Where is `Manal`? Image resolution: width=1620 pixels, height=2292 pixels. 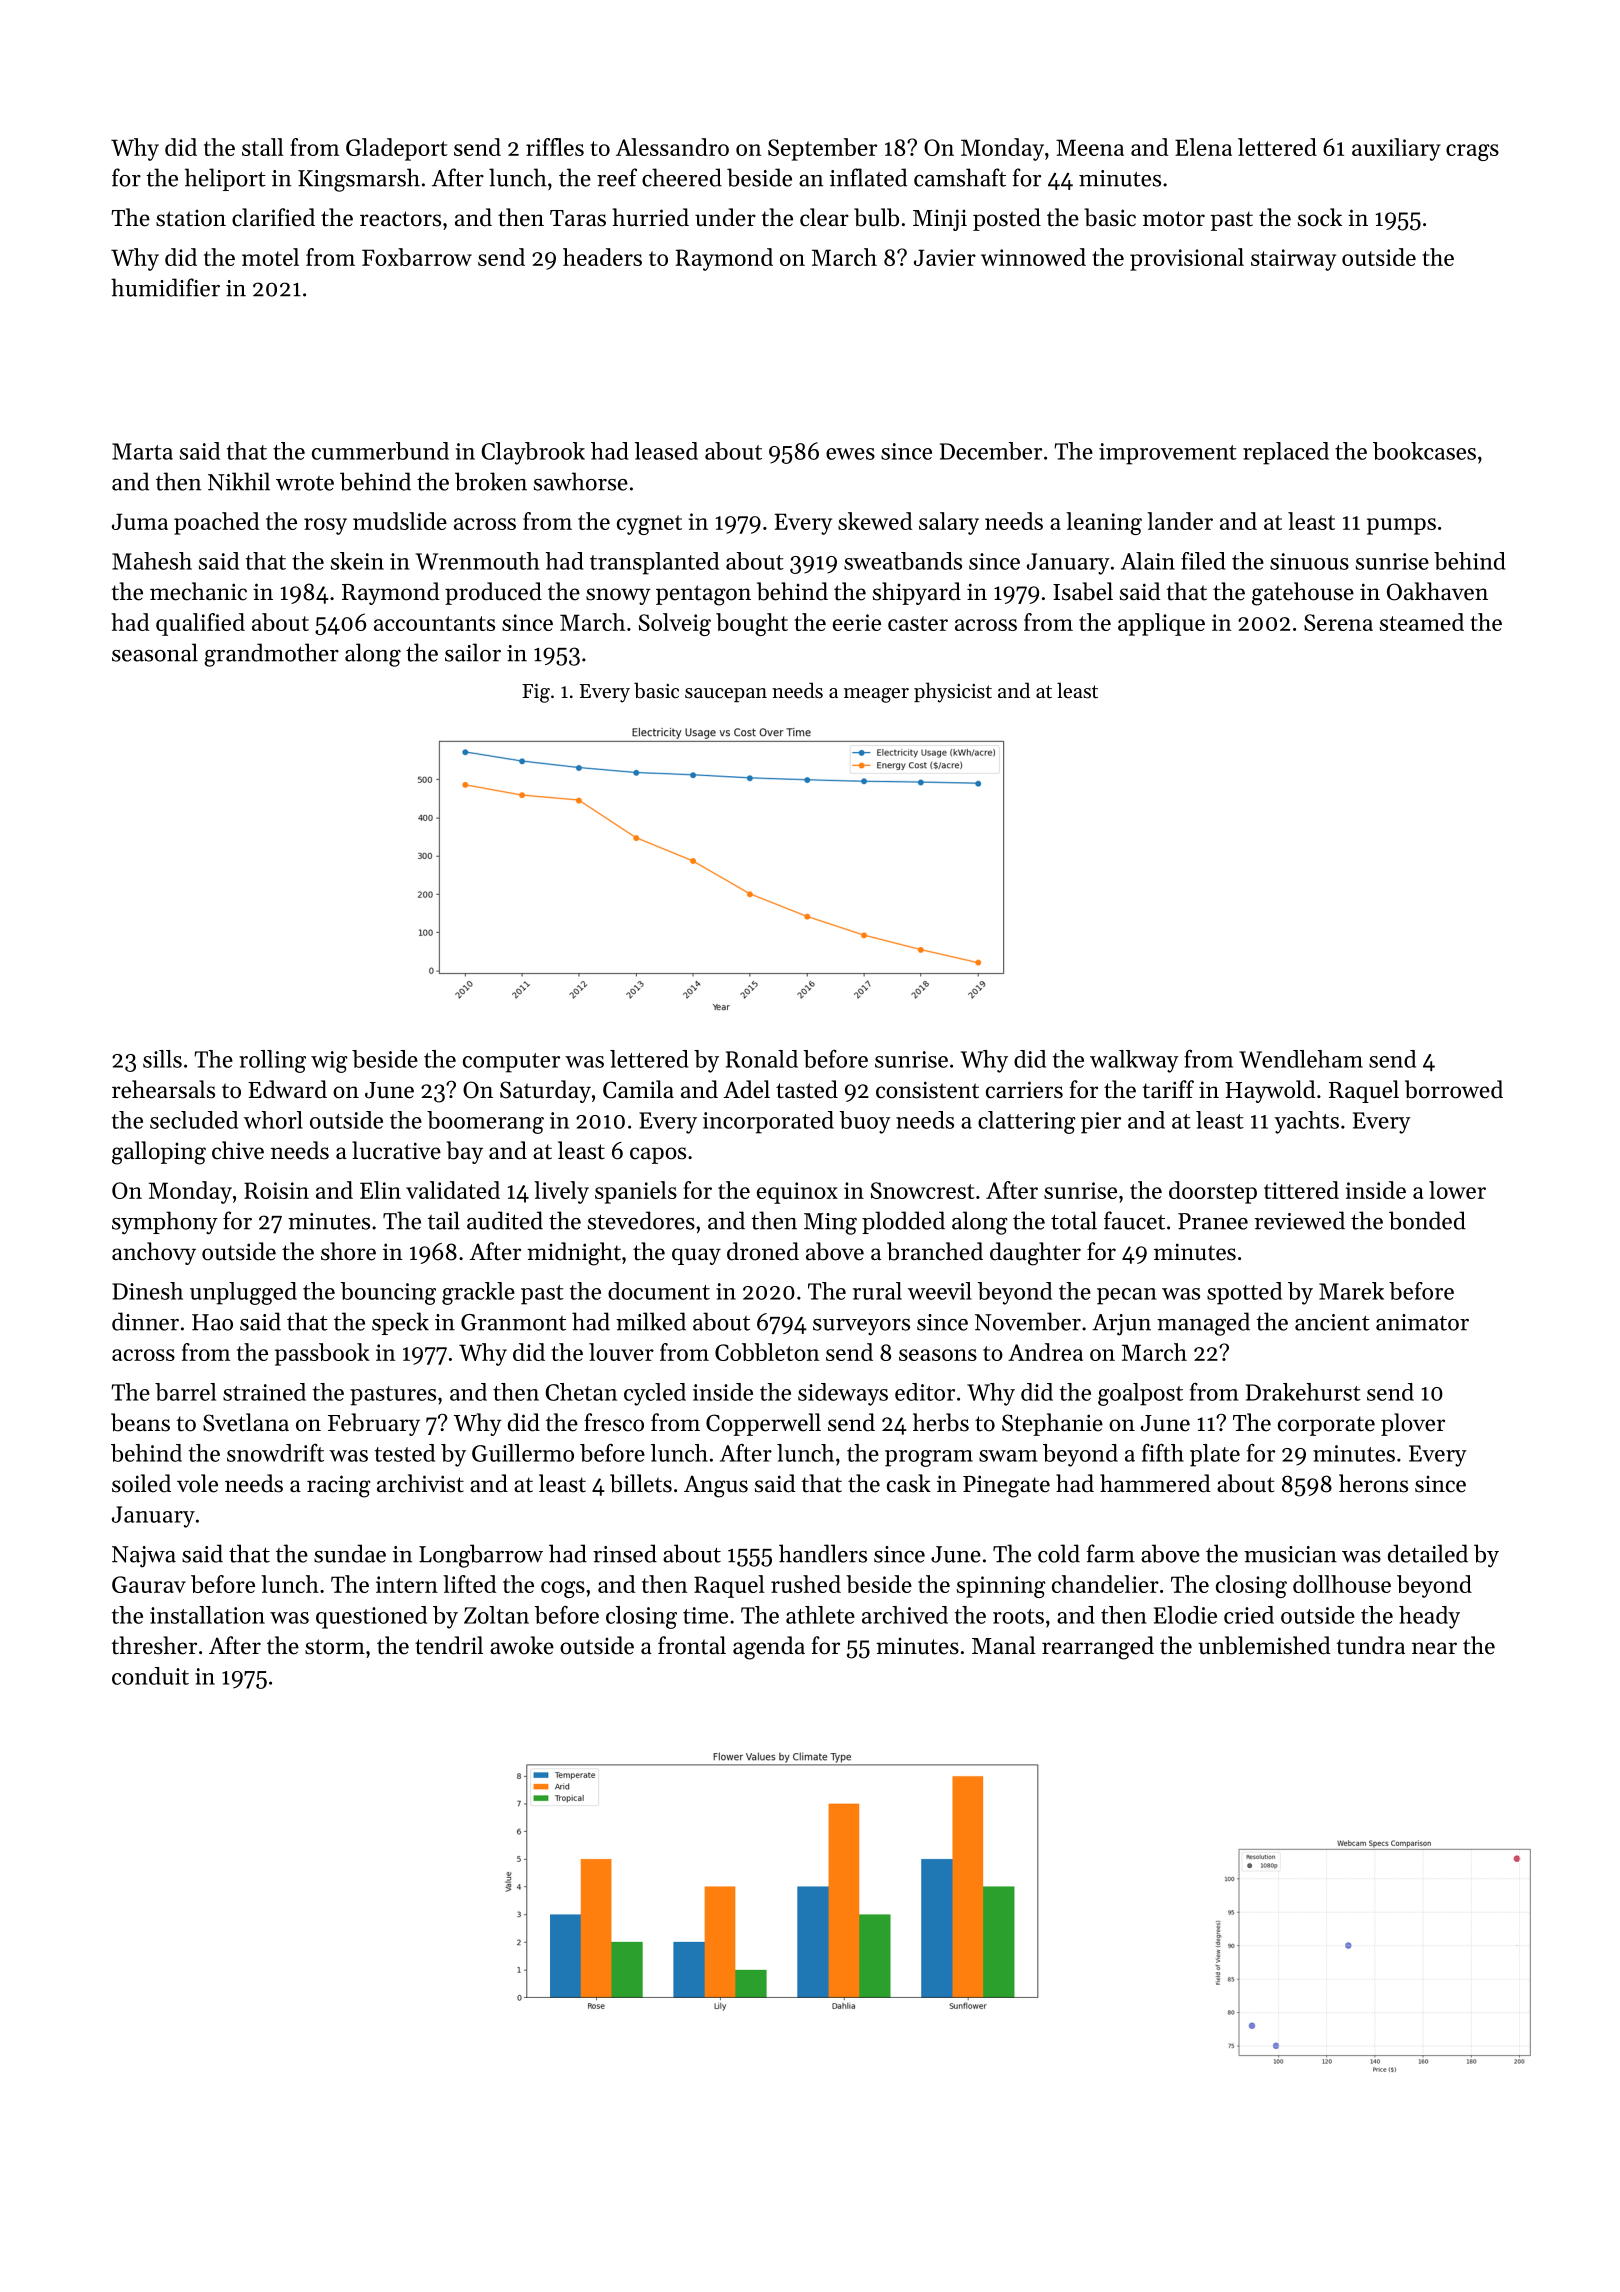
Manal is located at coordinates (1004, 1645).
